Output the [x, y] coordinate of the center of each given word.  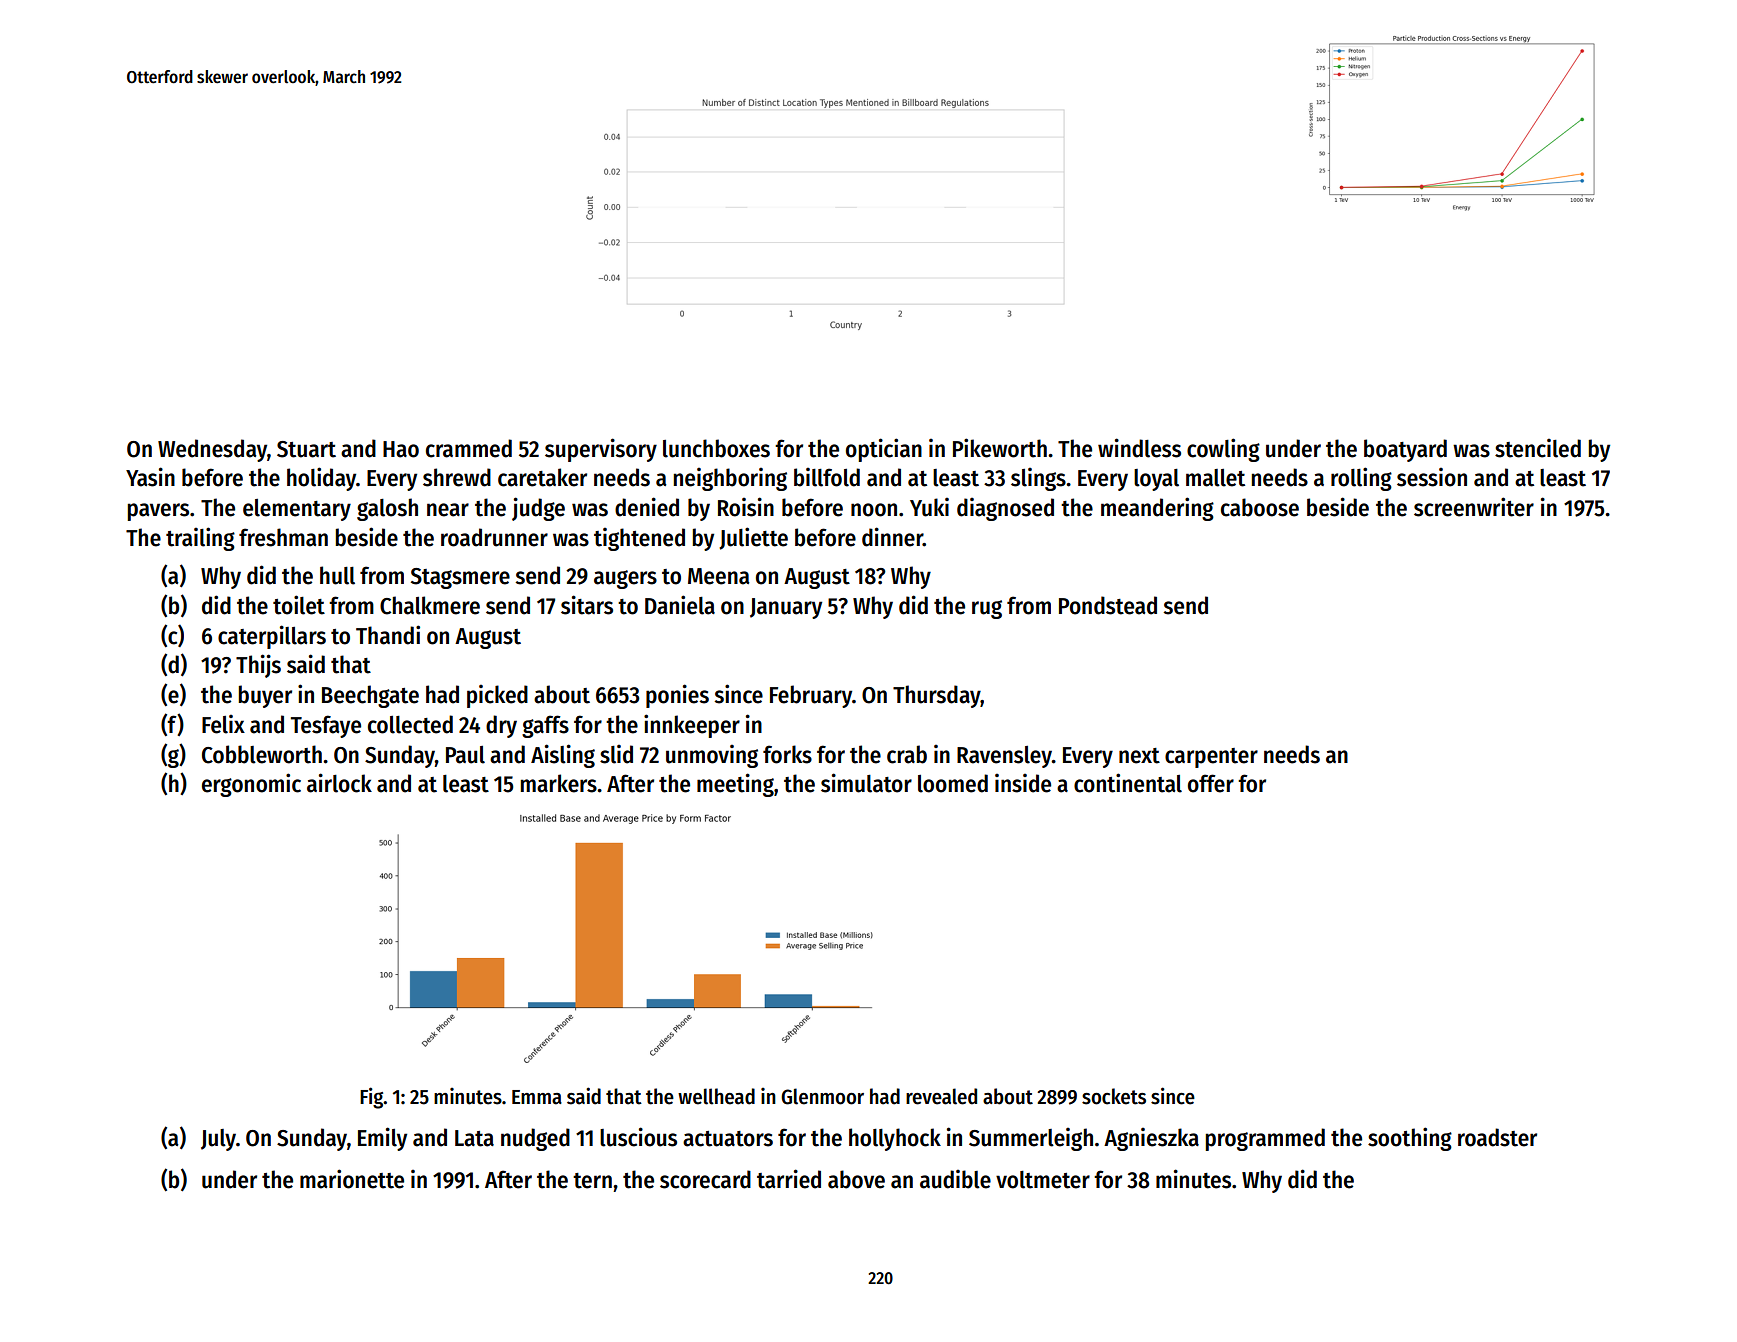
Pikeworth [1000, 448]
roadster [1497, 1137]
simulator [866, 783]
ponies [677, 696]
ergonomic [251, 785]
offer [1211, 783]
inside [1023, 783]
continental [1128, 783]
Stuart [306, 449]
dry [501, 726]
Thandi [388, 635]
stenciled [1538, 448]
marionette [352, 1179]
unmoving [712, 756]
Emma [537, 1097]
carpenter [1211, 758]
